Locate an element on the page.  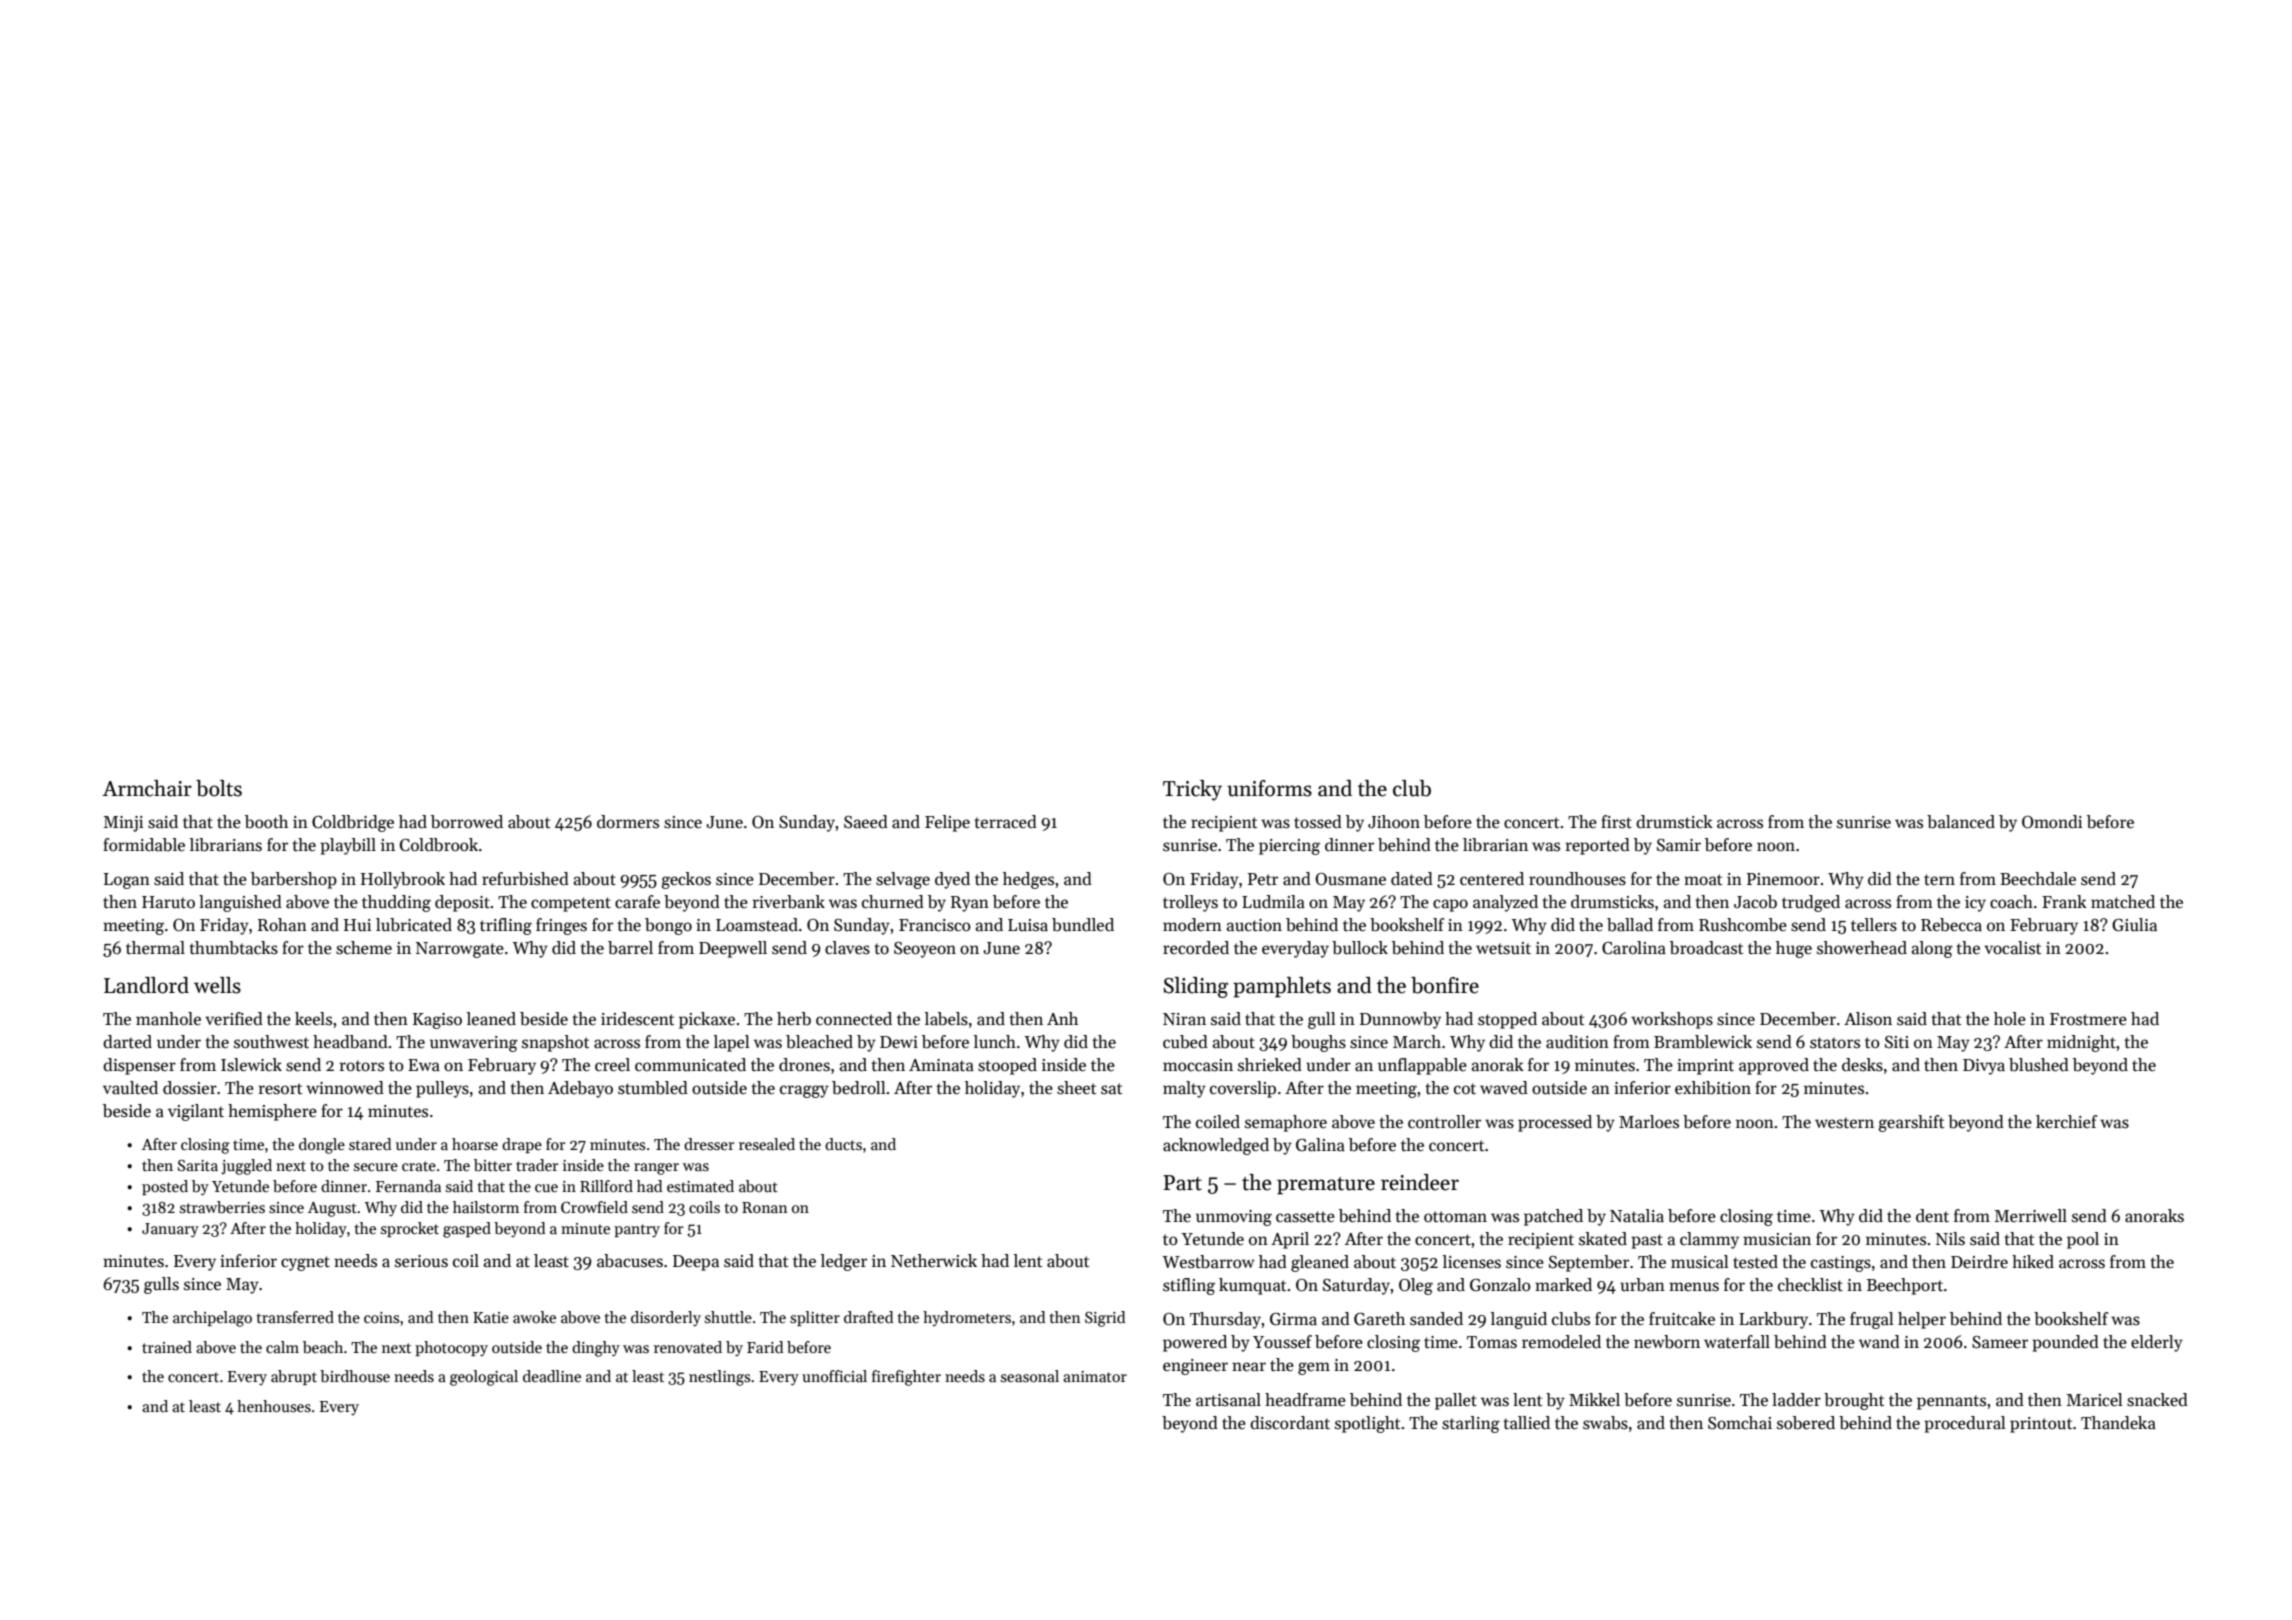
Logan is located at coordinates (127, 881).
